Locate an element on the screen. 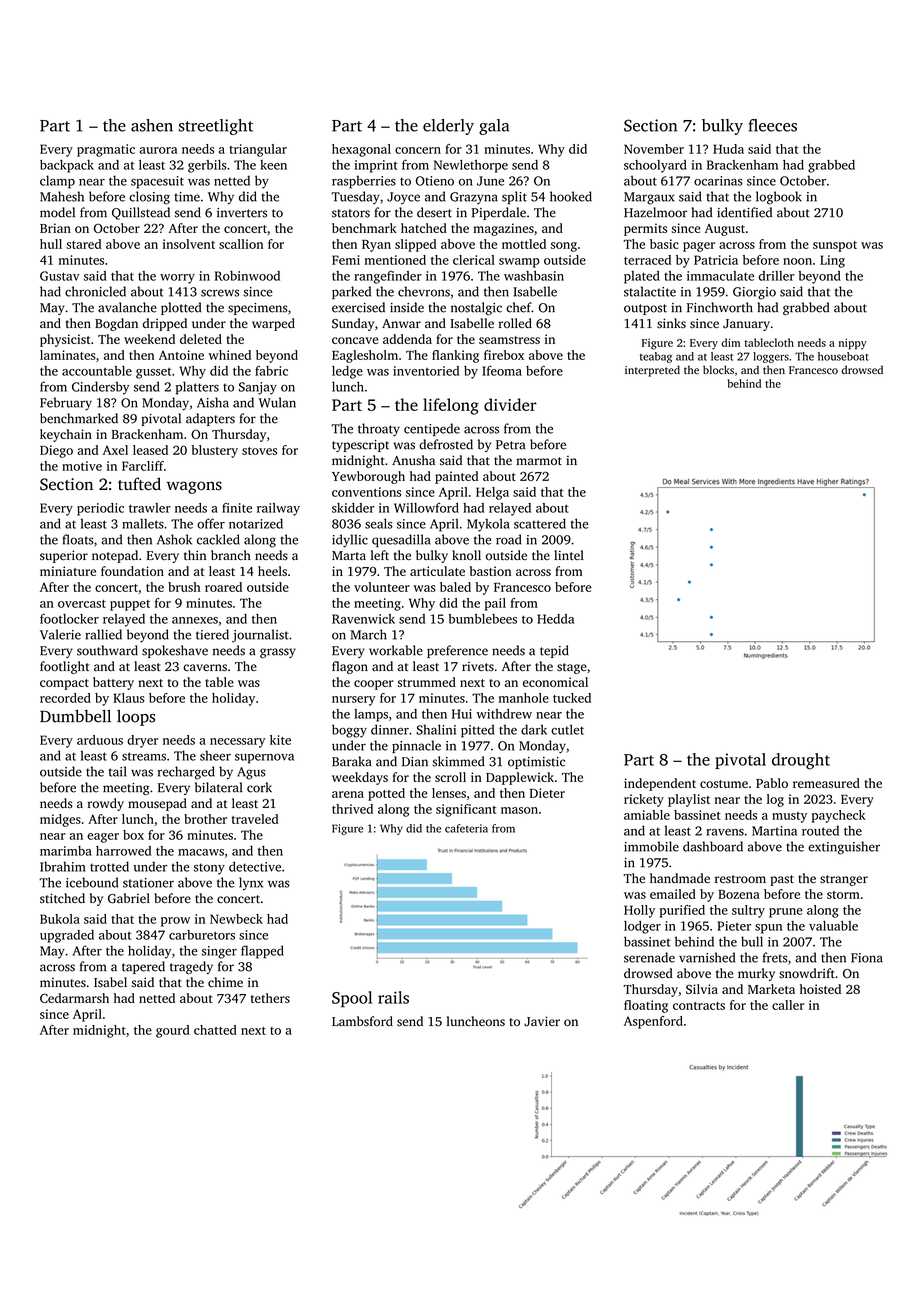 The width and height of the screenshot is (924, 1308). insolvent is located at coordinates (189, 244).
